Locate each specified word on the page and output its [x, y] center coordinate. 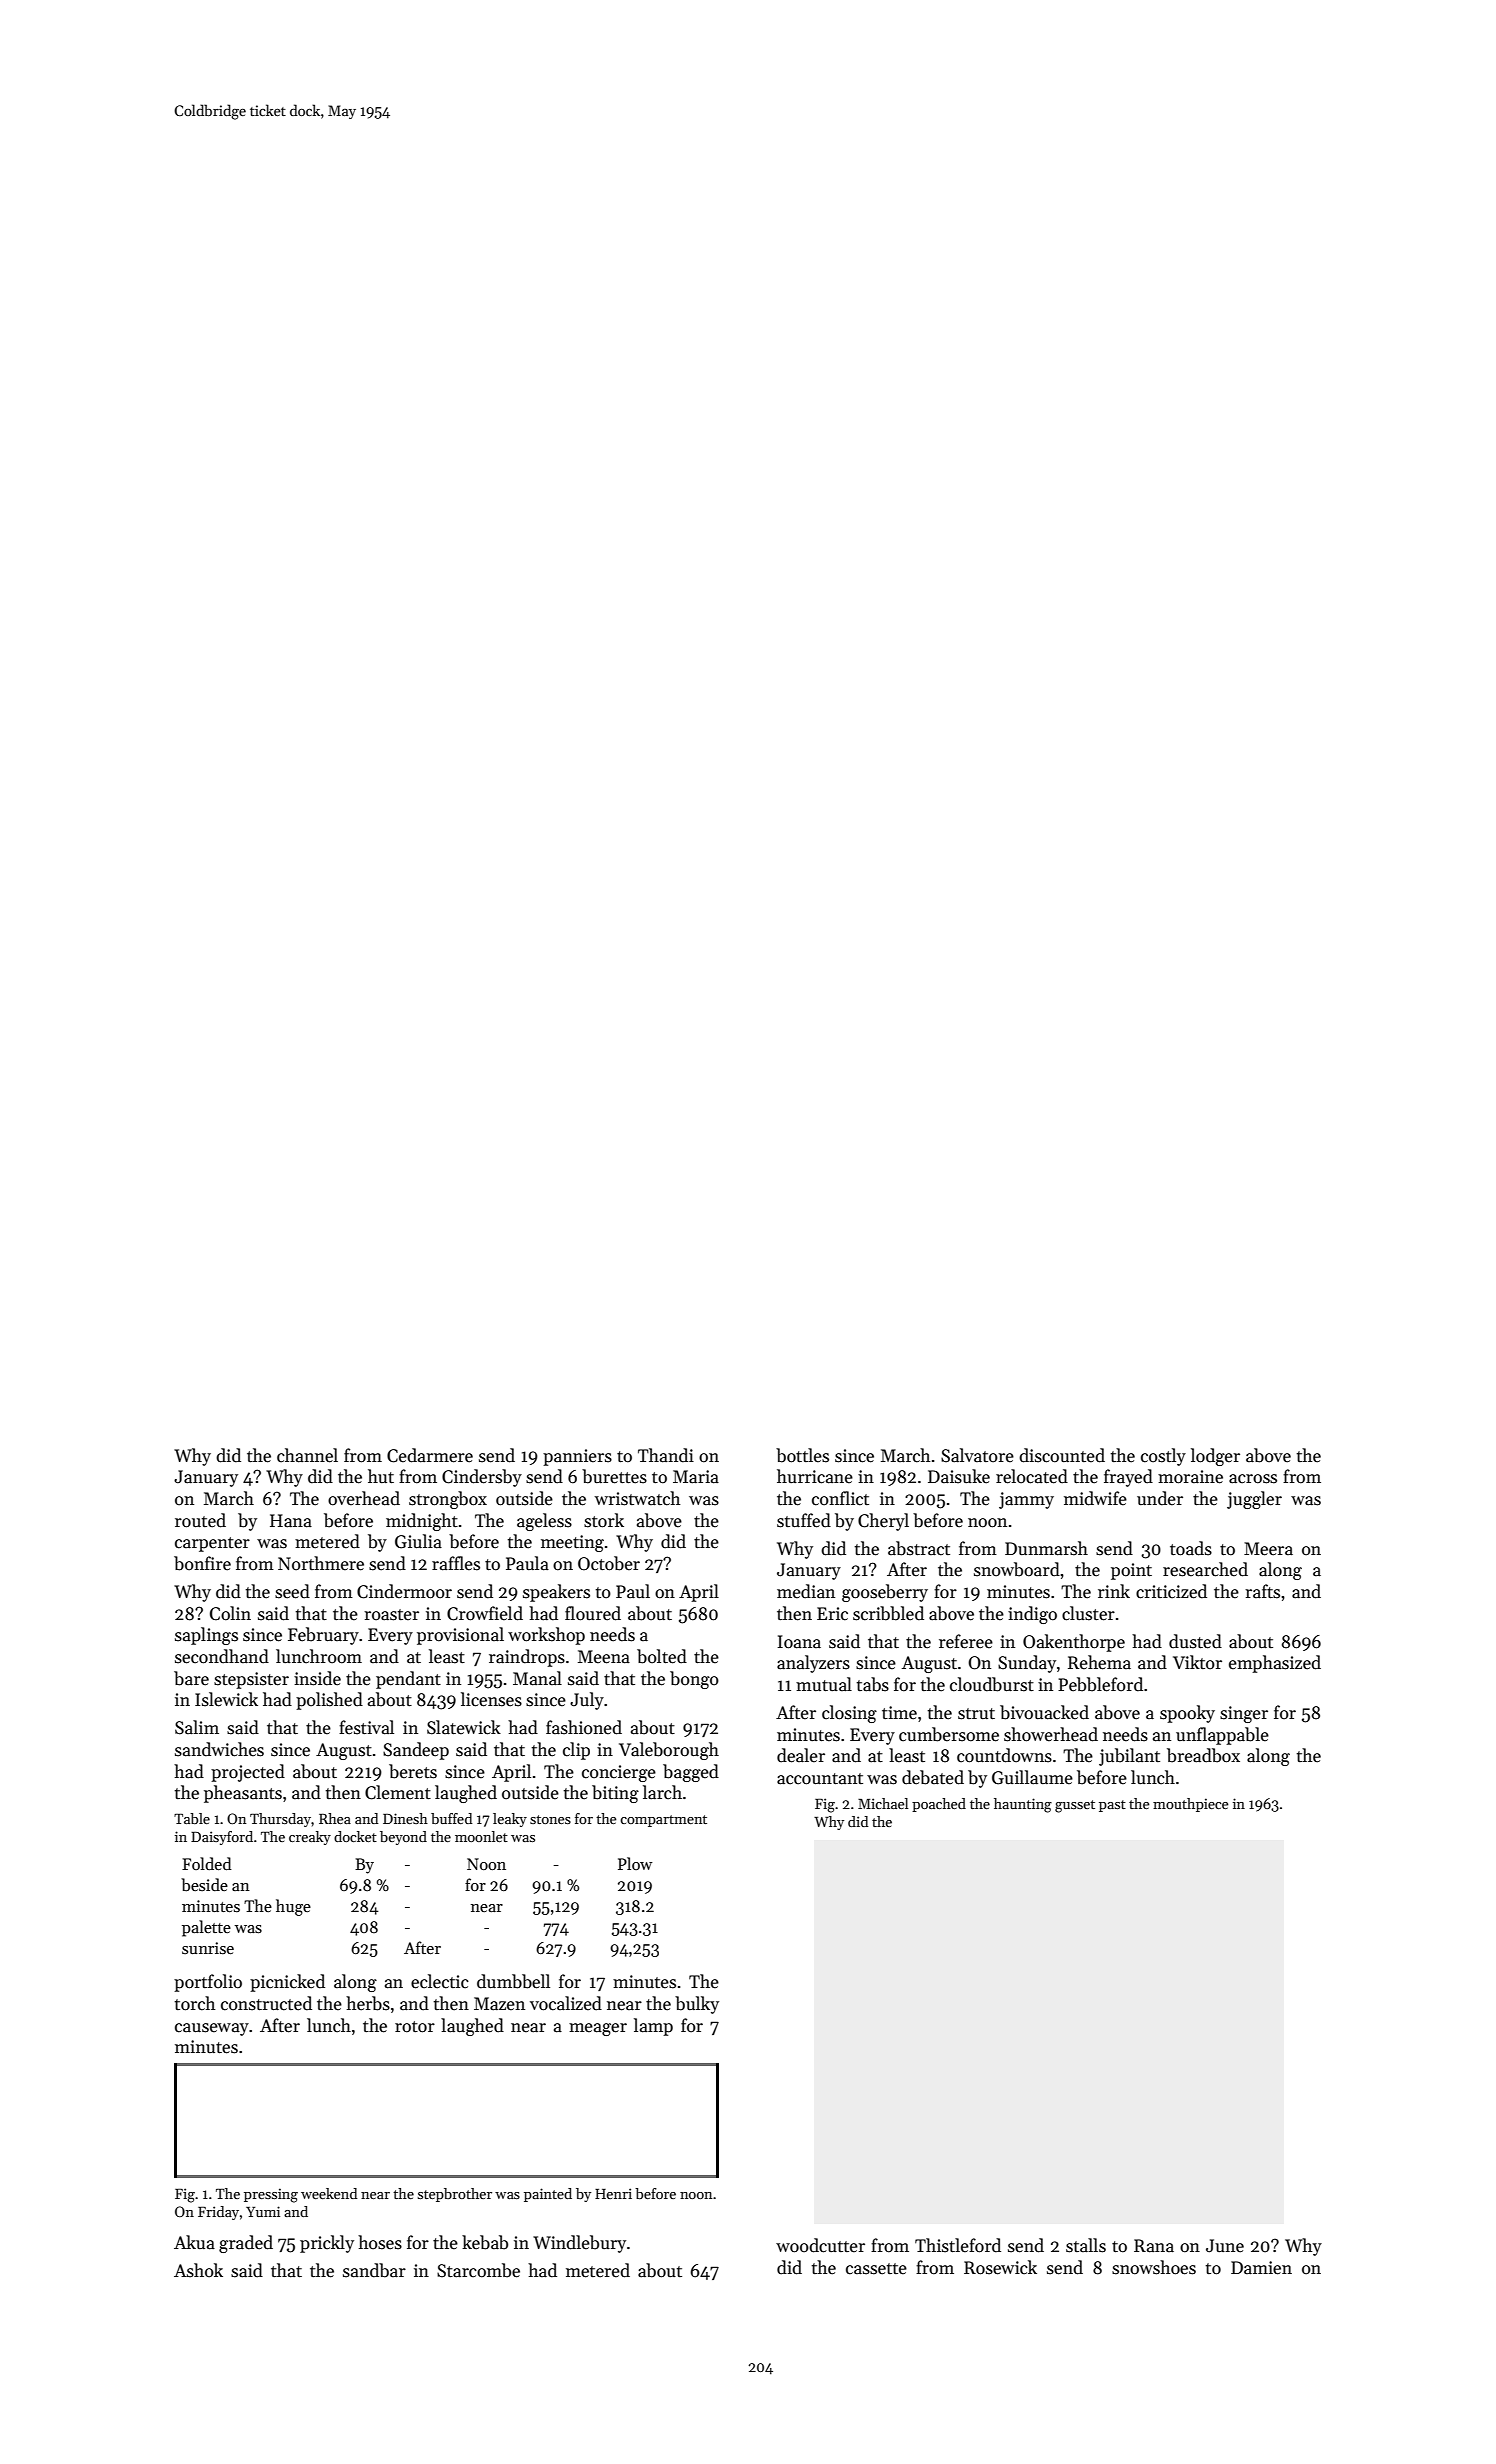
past [1112, 1806]
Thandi [666, 1455]
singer [1244, 1714]
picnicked [287, 1983]
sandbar [374, 2270]
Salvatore [977, 1455]
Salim [197, 1727]
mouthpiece [1190, 1805]
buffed [451, 1818]
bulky [697, 2005]
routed [200, 1520]
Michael [883, 1803]
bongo [694, 1680]
